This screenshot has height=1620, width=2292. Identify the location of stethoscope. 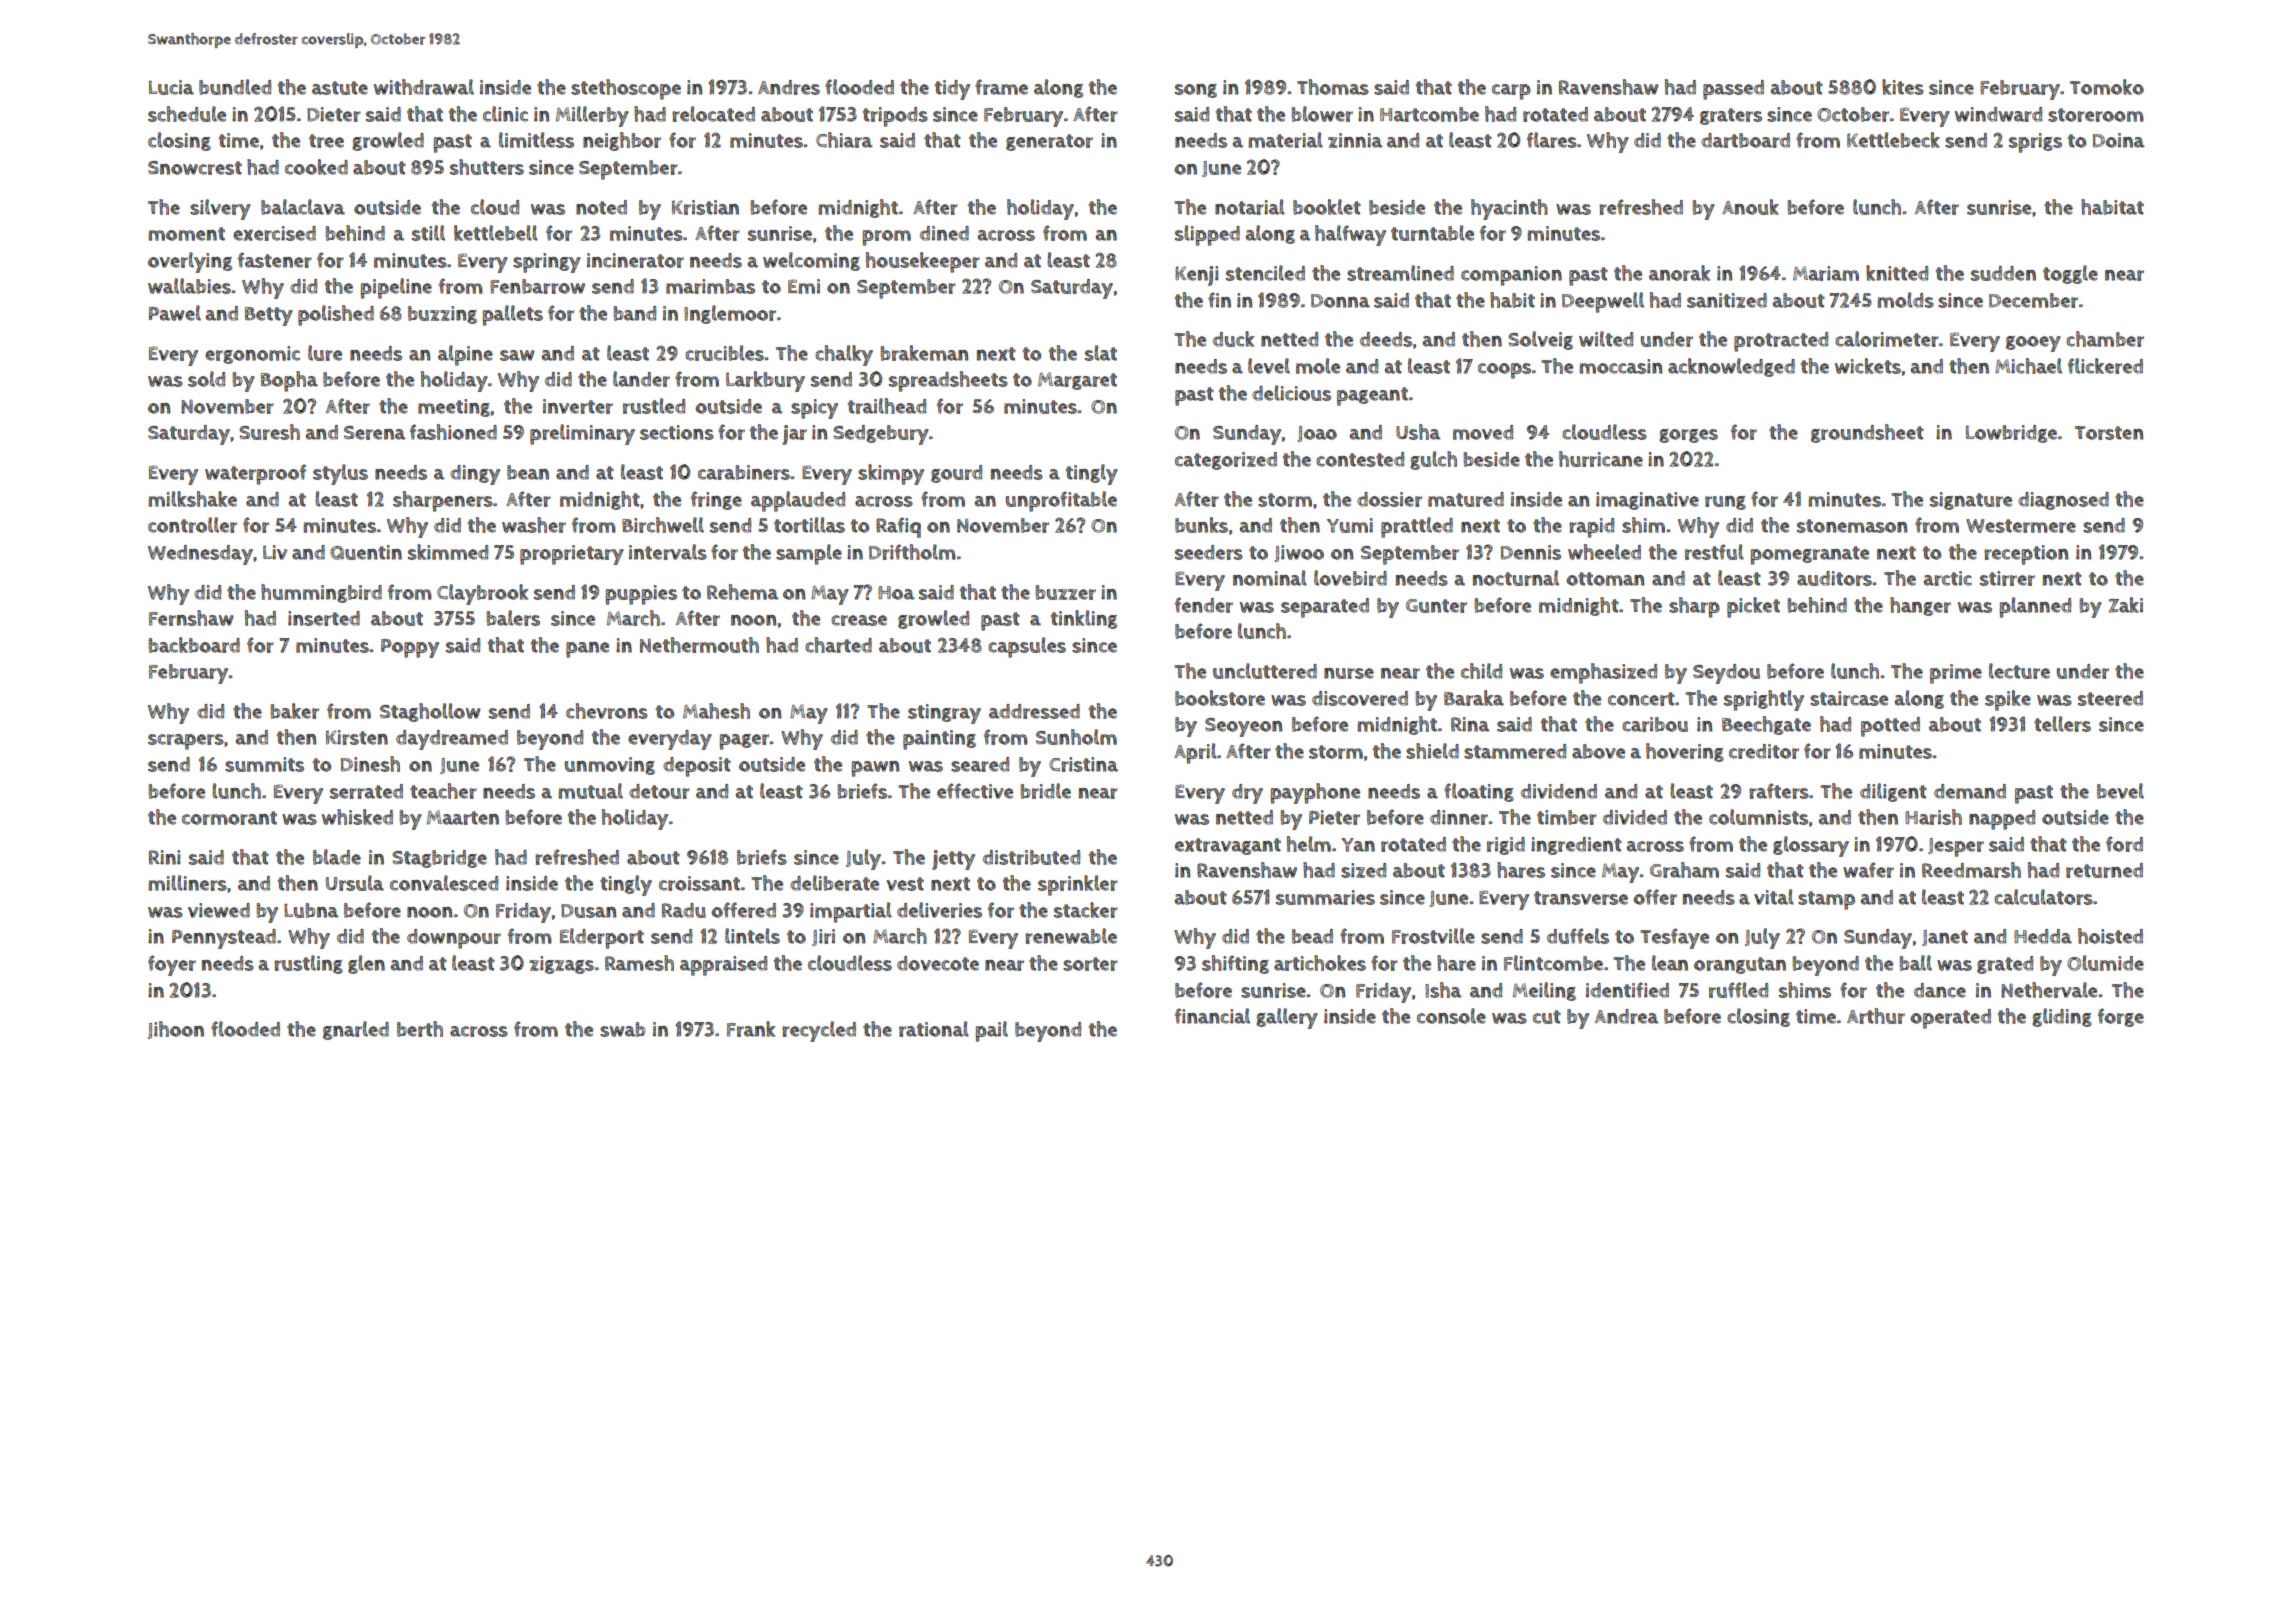
(626, 89).
